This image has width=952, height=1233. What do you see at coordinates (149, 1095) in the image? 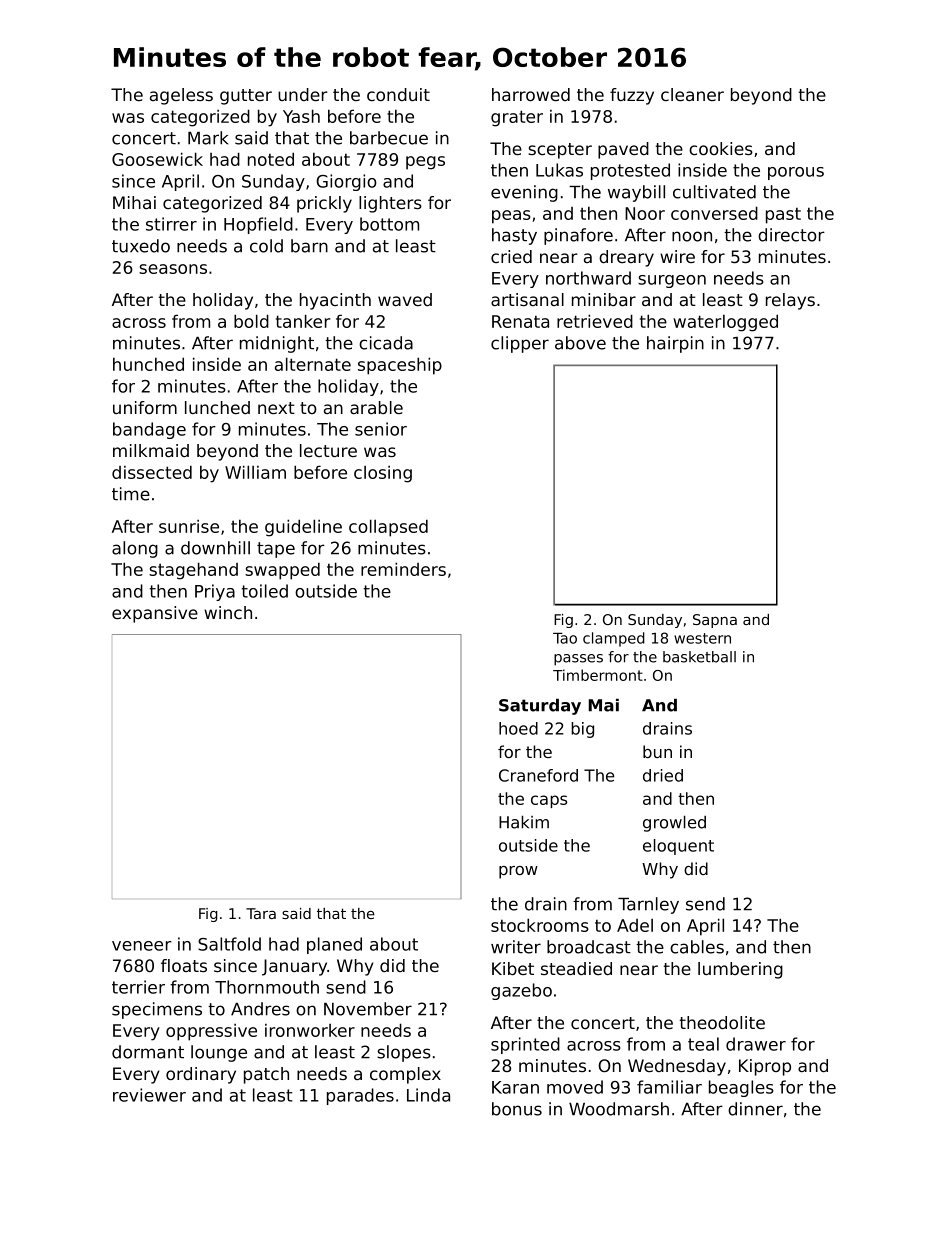
I see `reviewer` at bounding box center [149, 1095].
